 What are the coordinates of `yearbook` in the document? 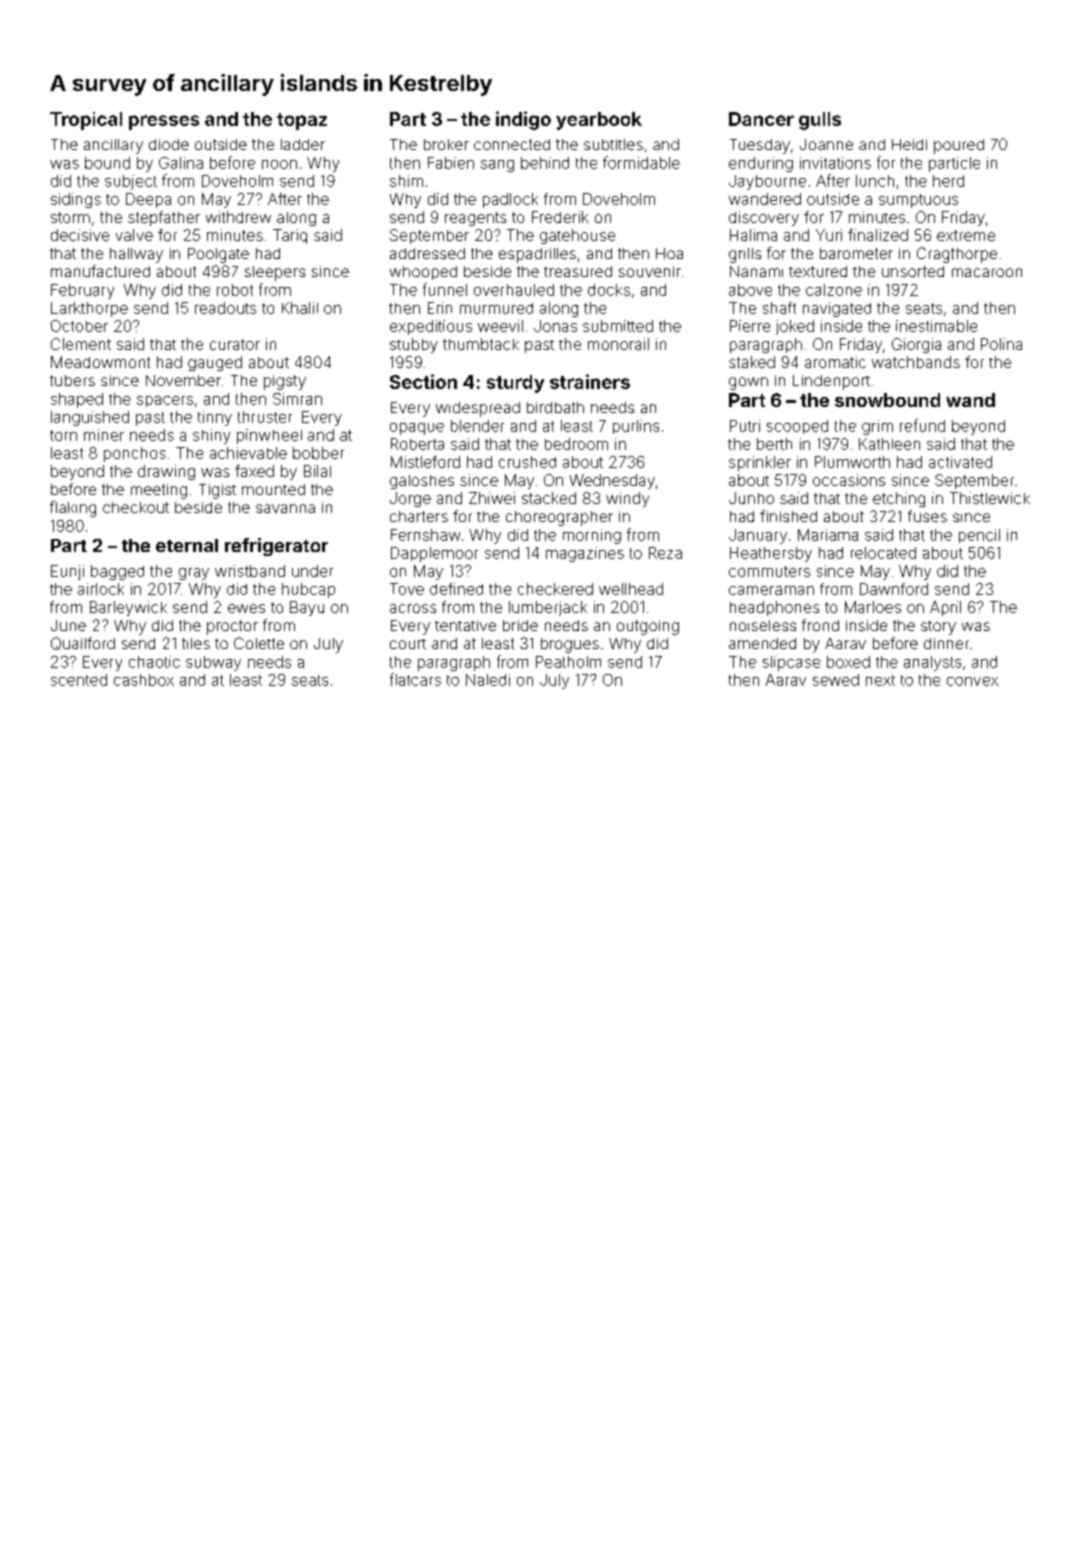 It's located at (599, 121).
